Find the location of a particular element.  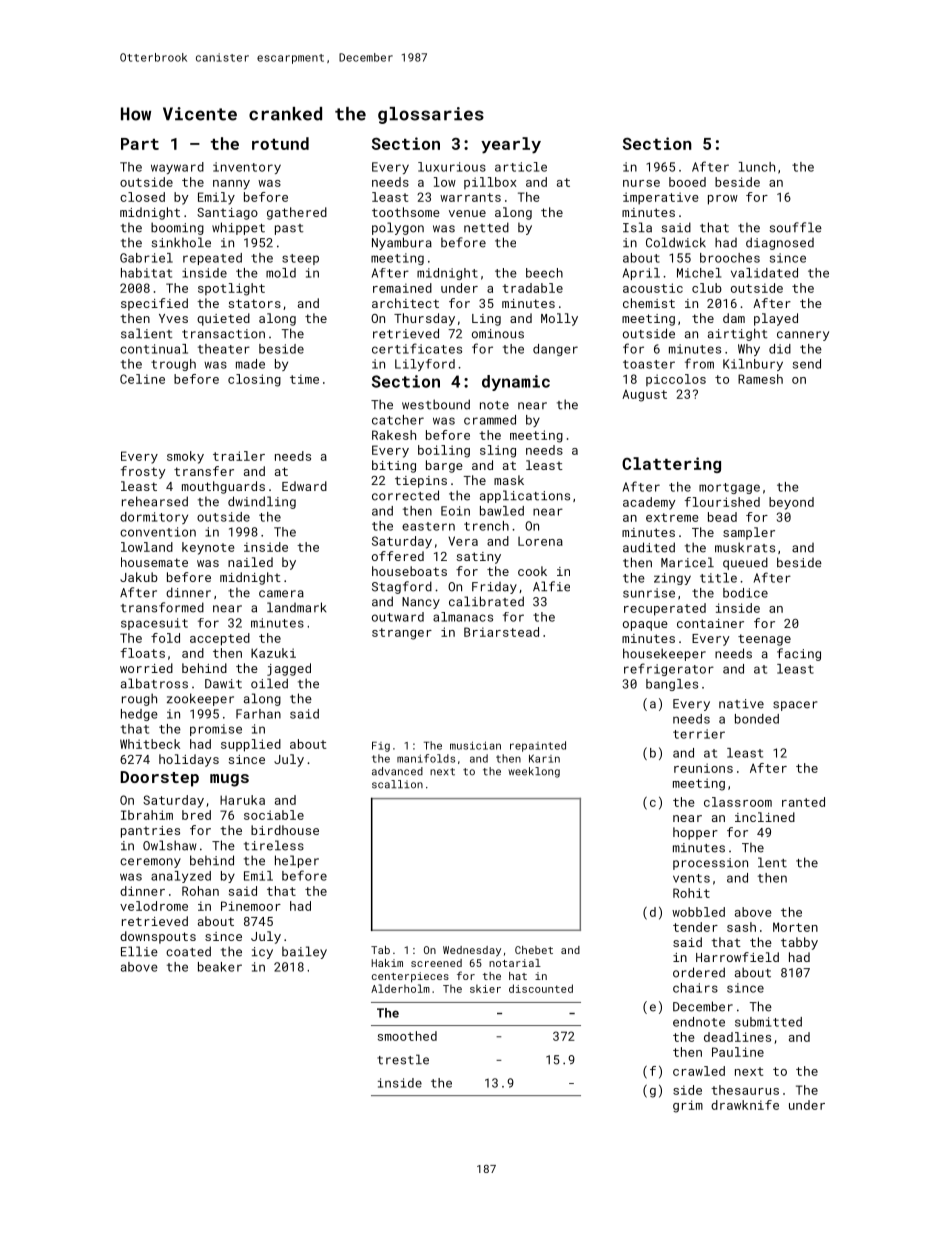

frosty is located at coordinates (143, 472).
